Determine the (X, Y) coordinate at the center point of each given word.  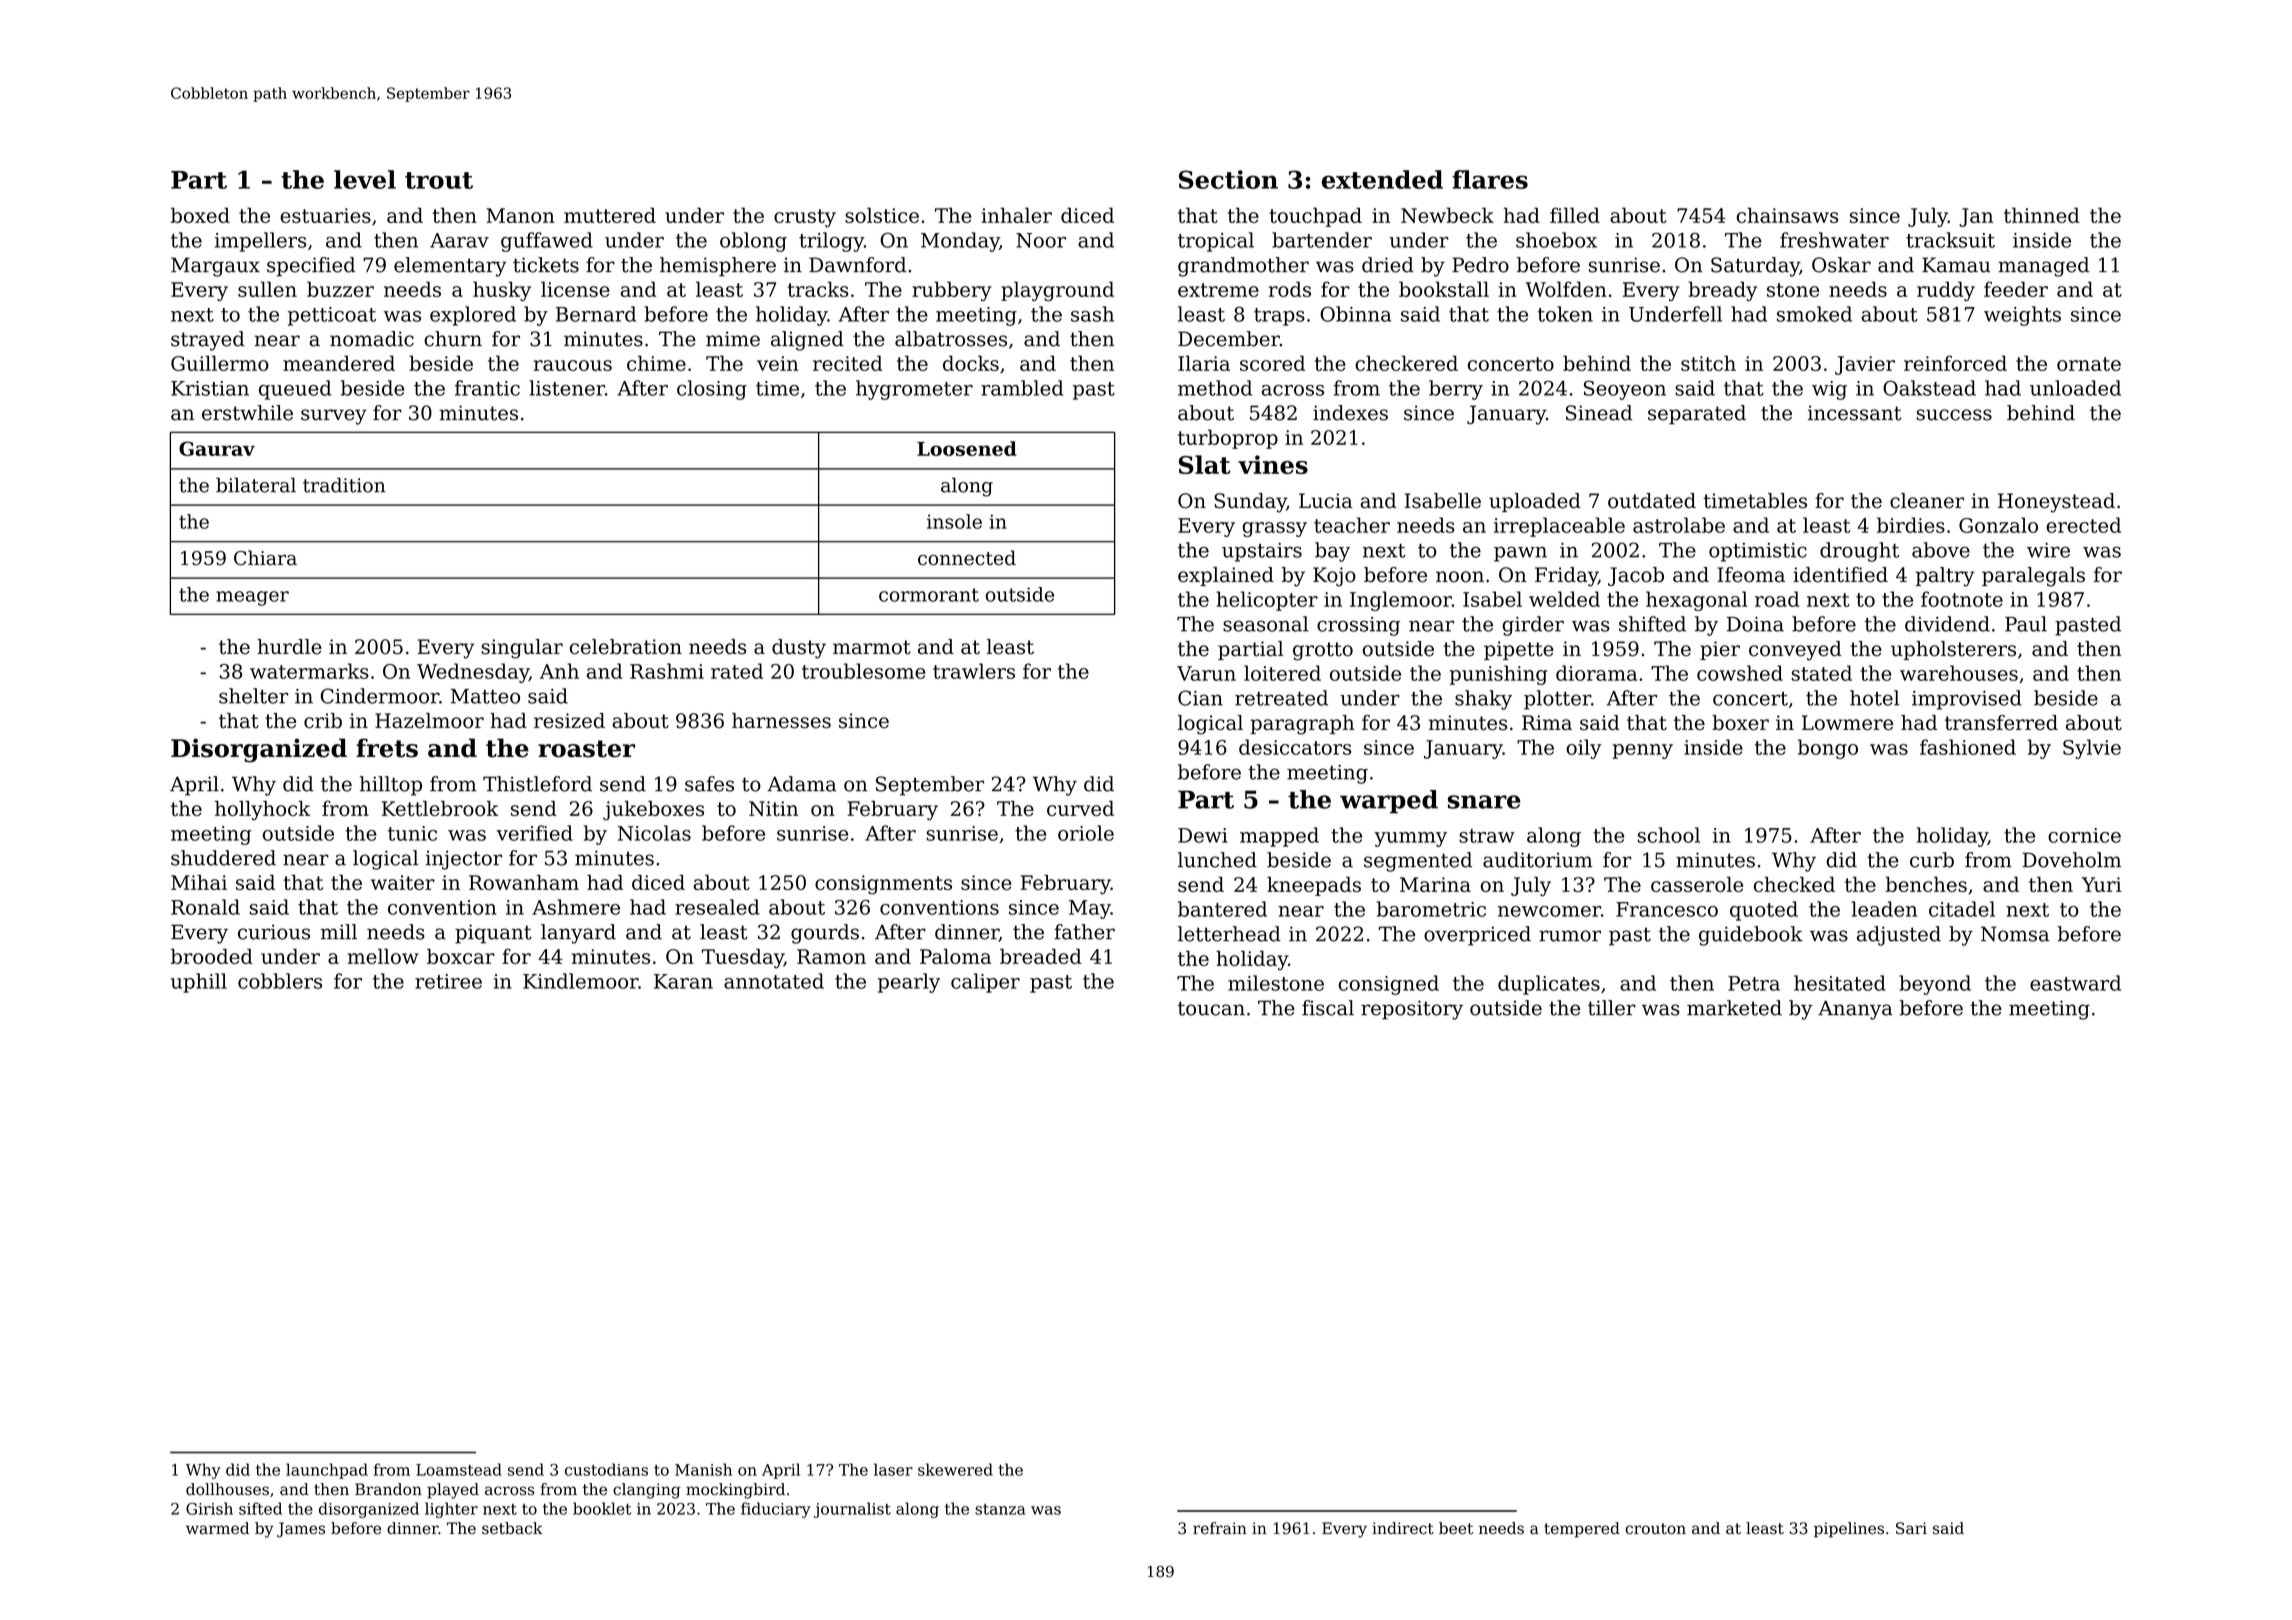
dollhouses (227, 1489)
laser (893, 1469)
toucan (1211, 1008)
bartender (1322, 240)
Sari (1911, 1528)
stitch (1708, 363)
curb (1932, 860)
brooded (212, 956)
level (365, 179)
